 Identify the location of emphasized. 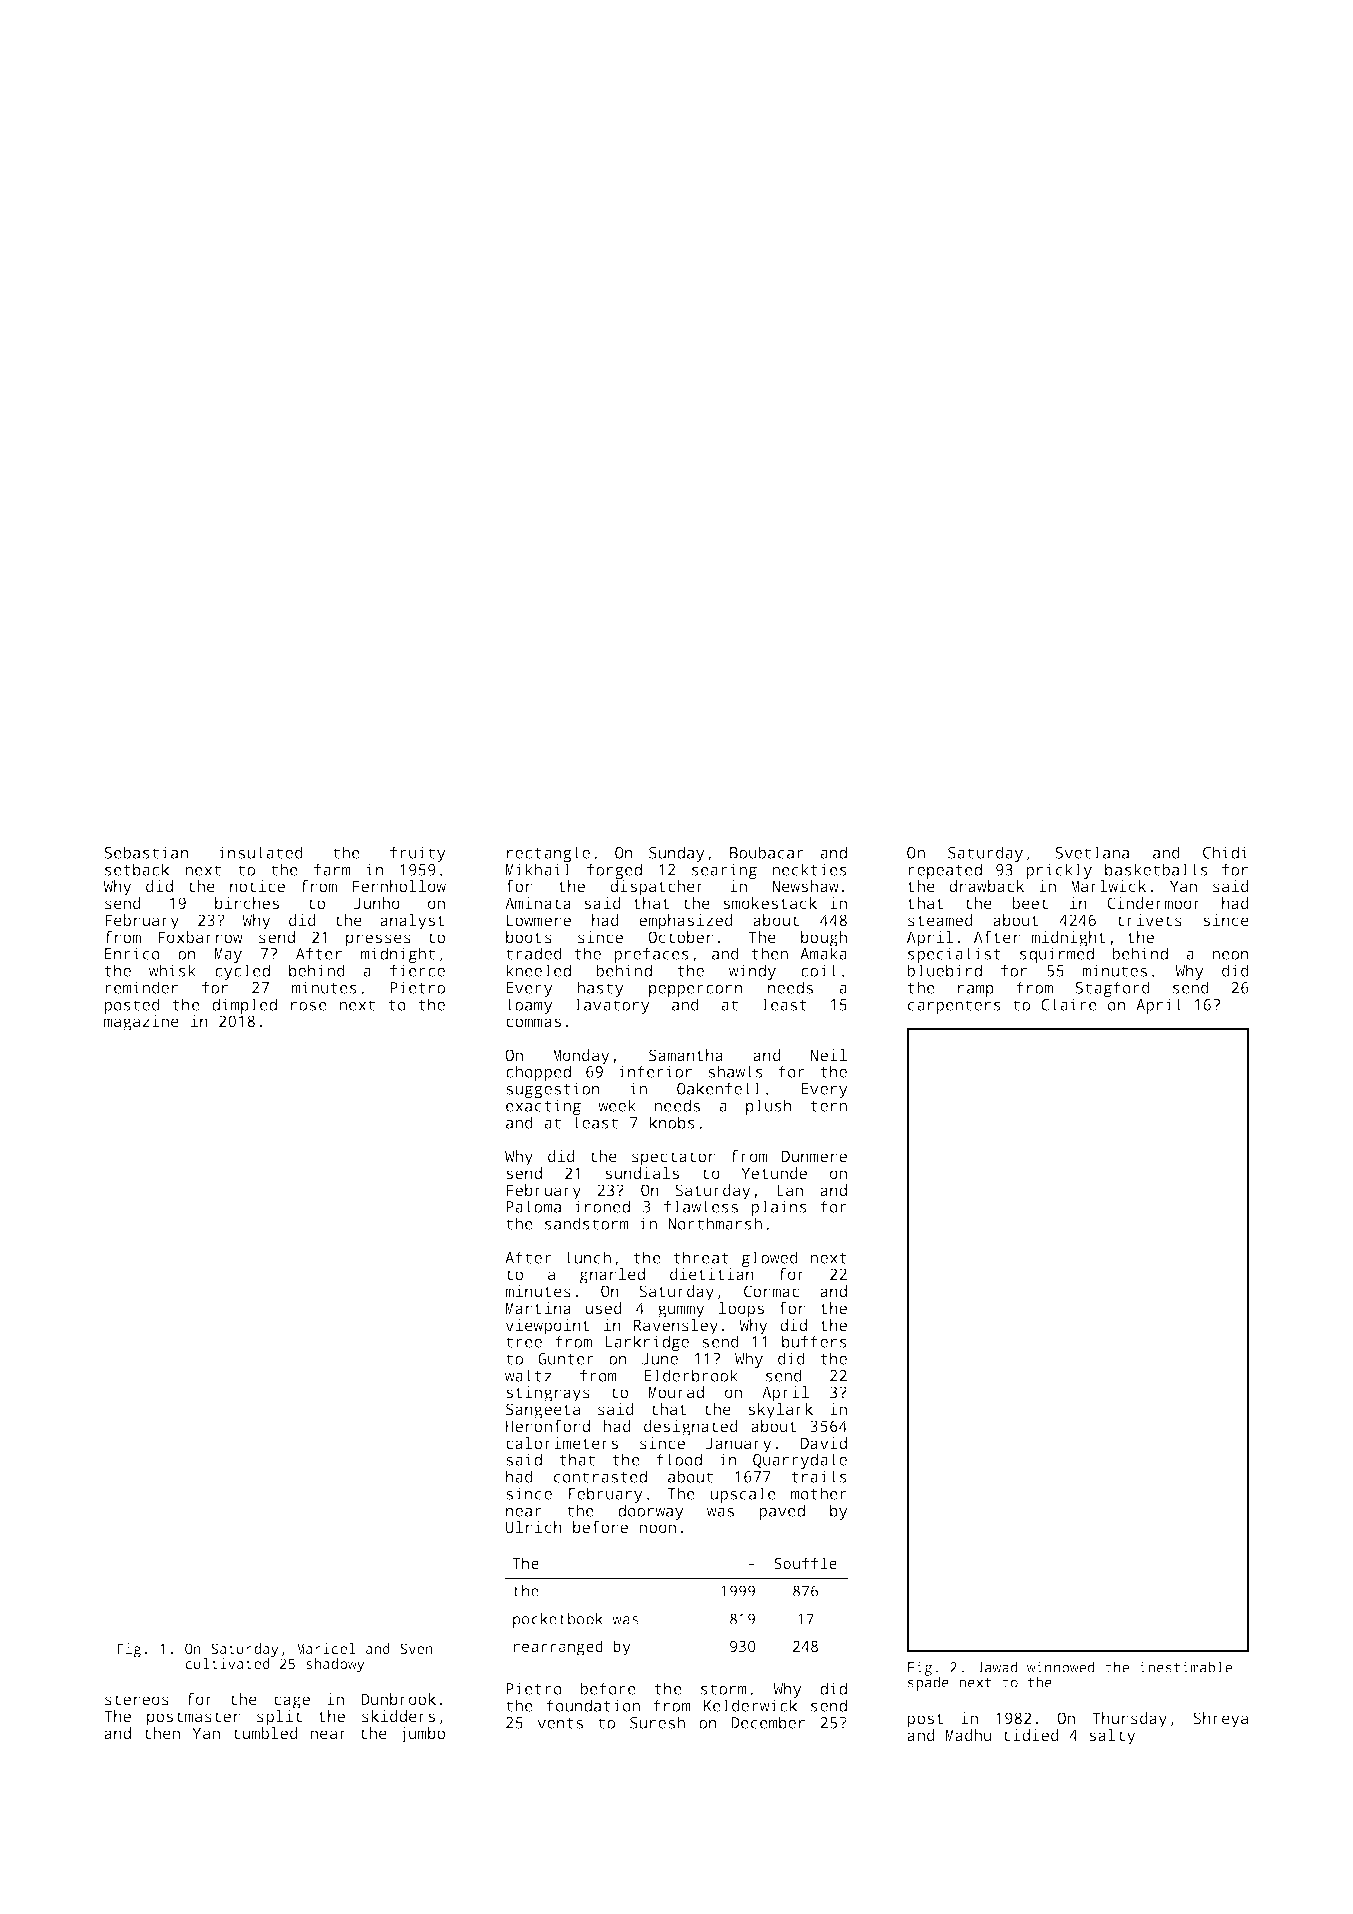
(686, 922).
